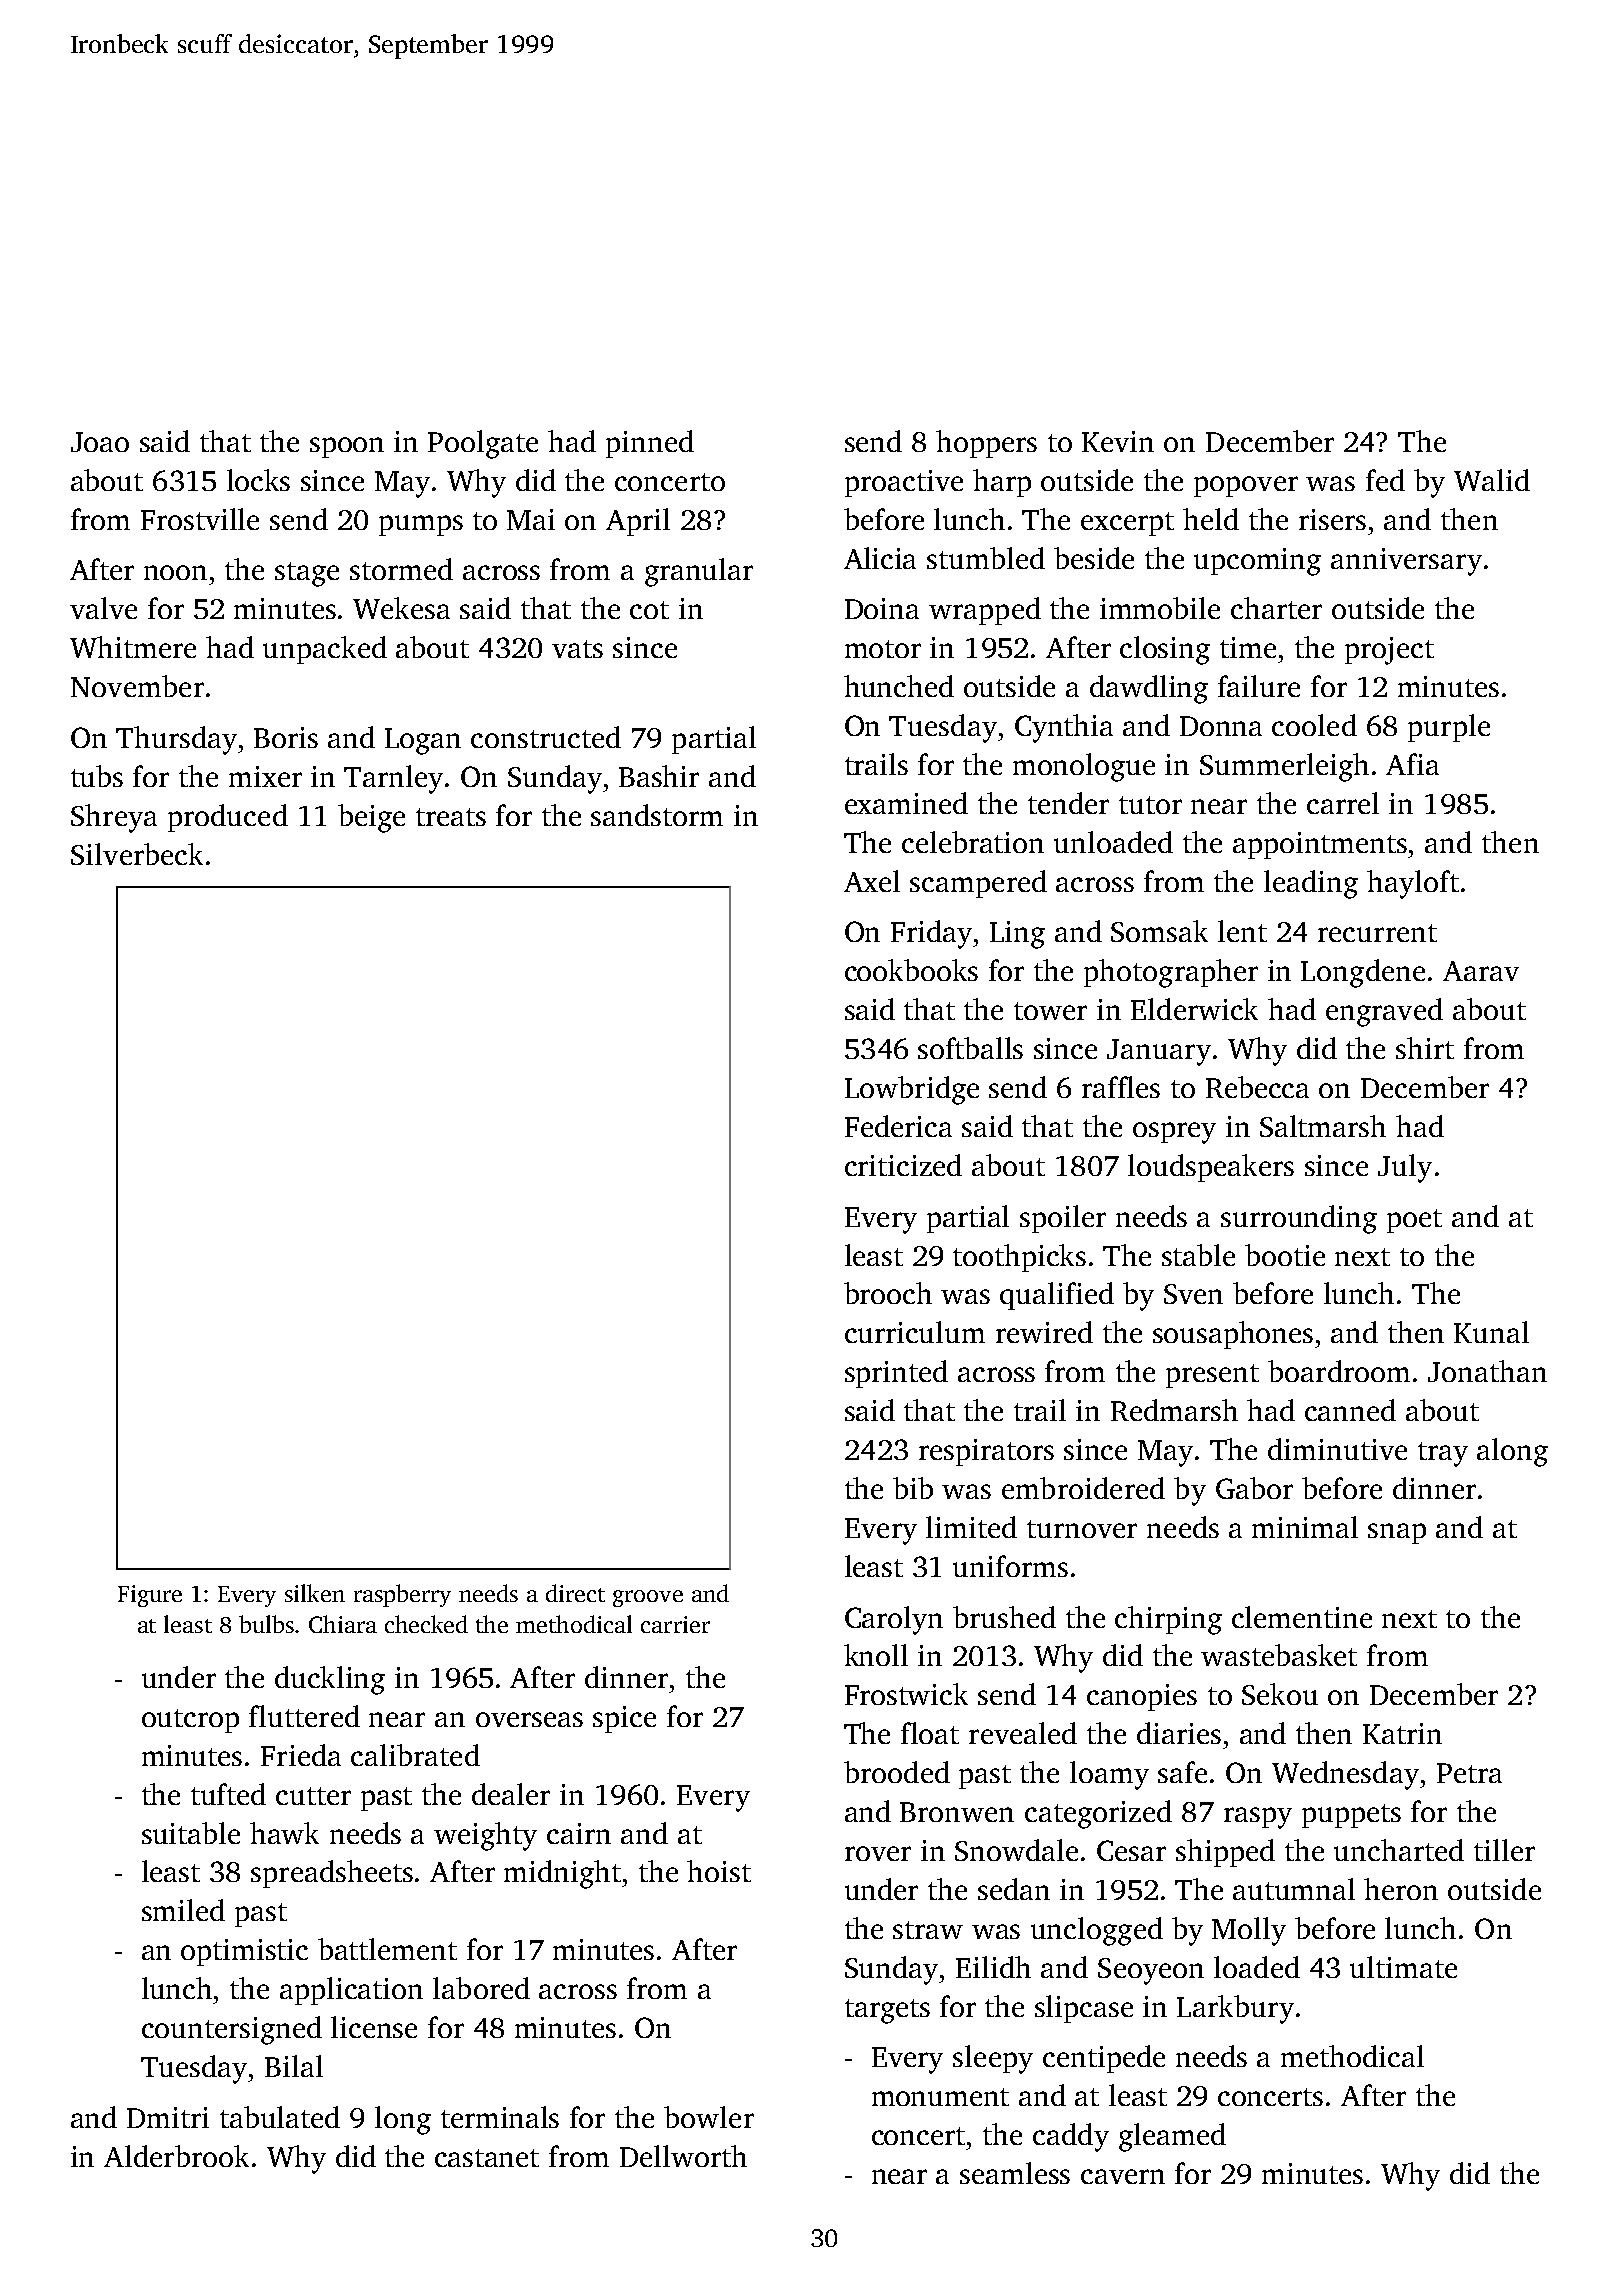 The width and height of the screenshot is (1620, 2292). I want to click on float, so click(930, 1733).
